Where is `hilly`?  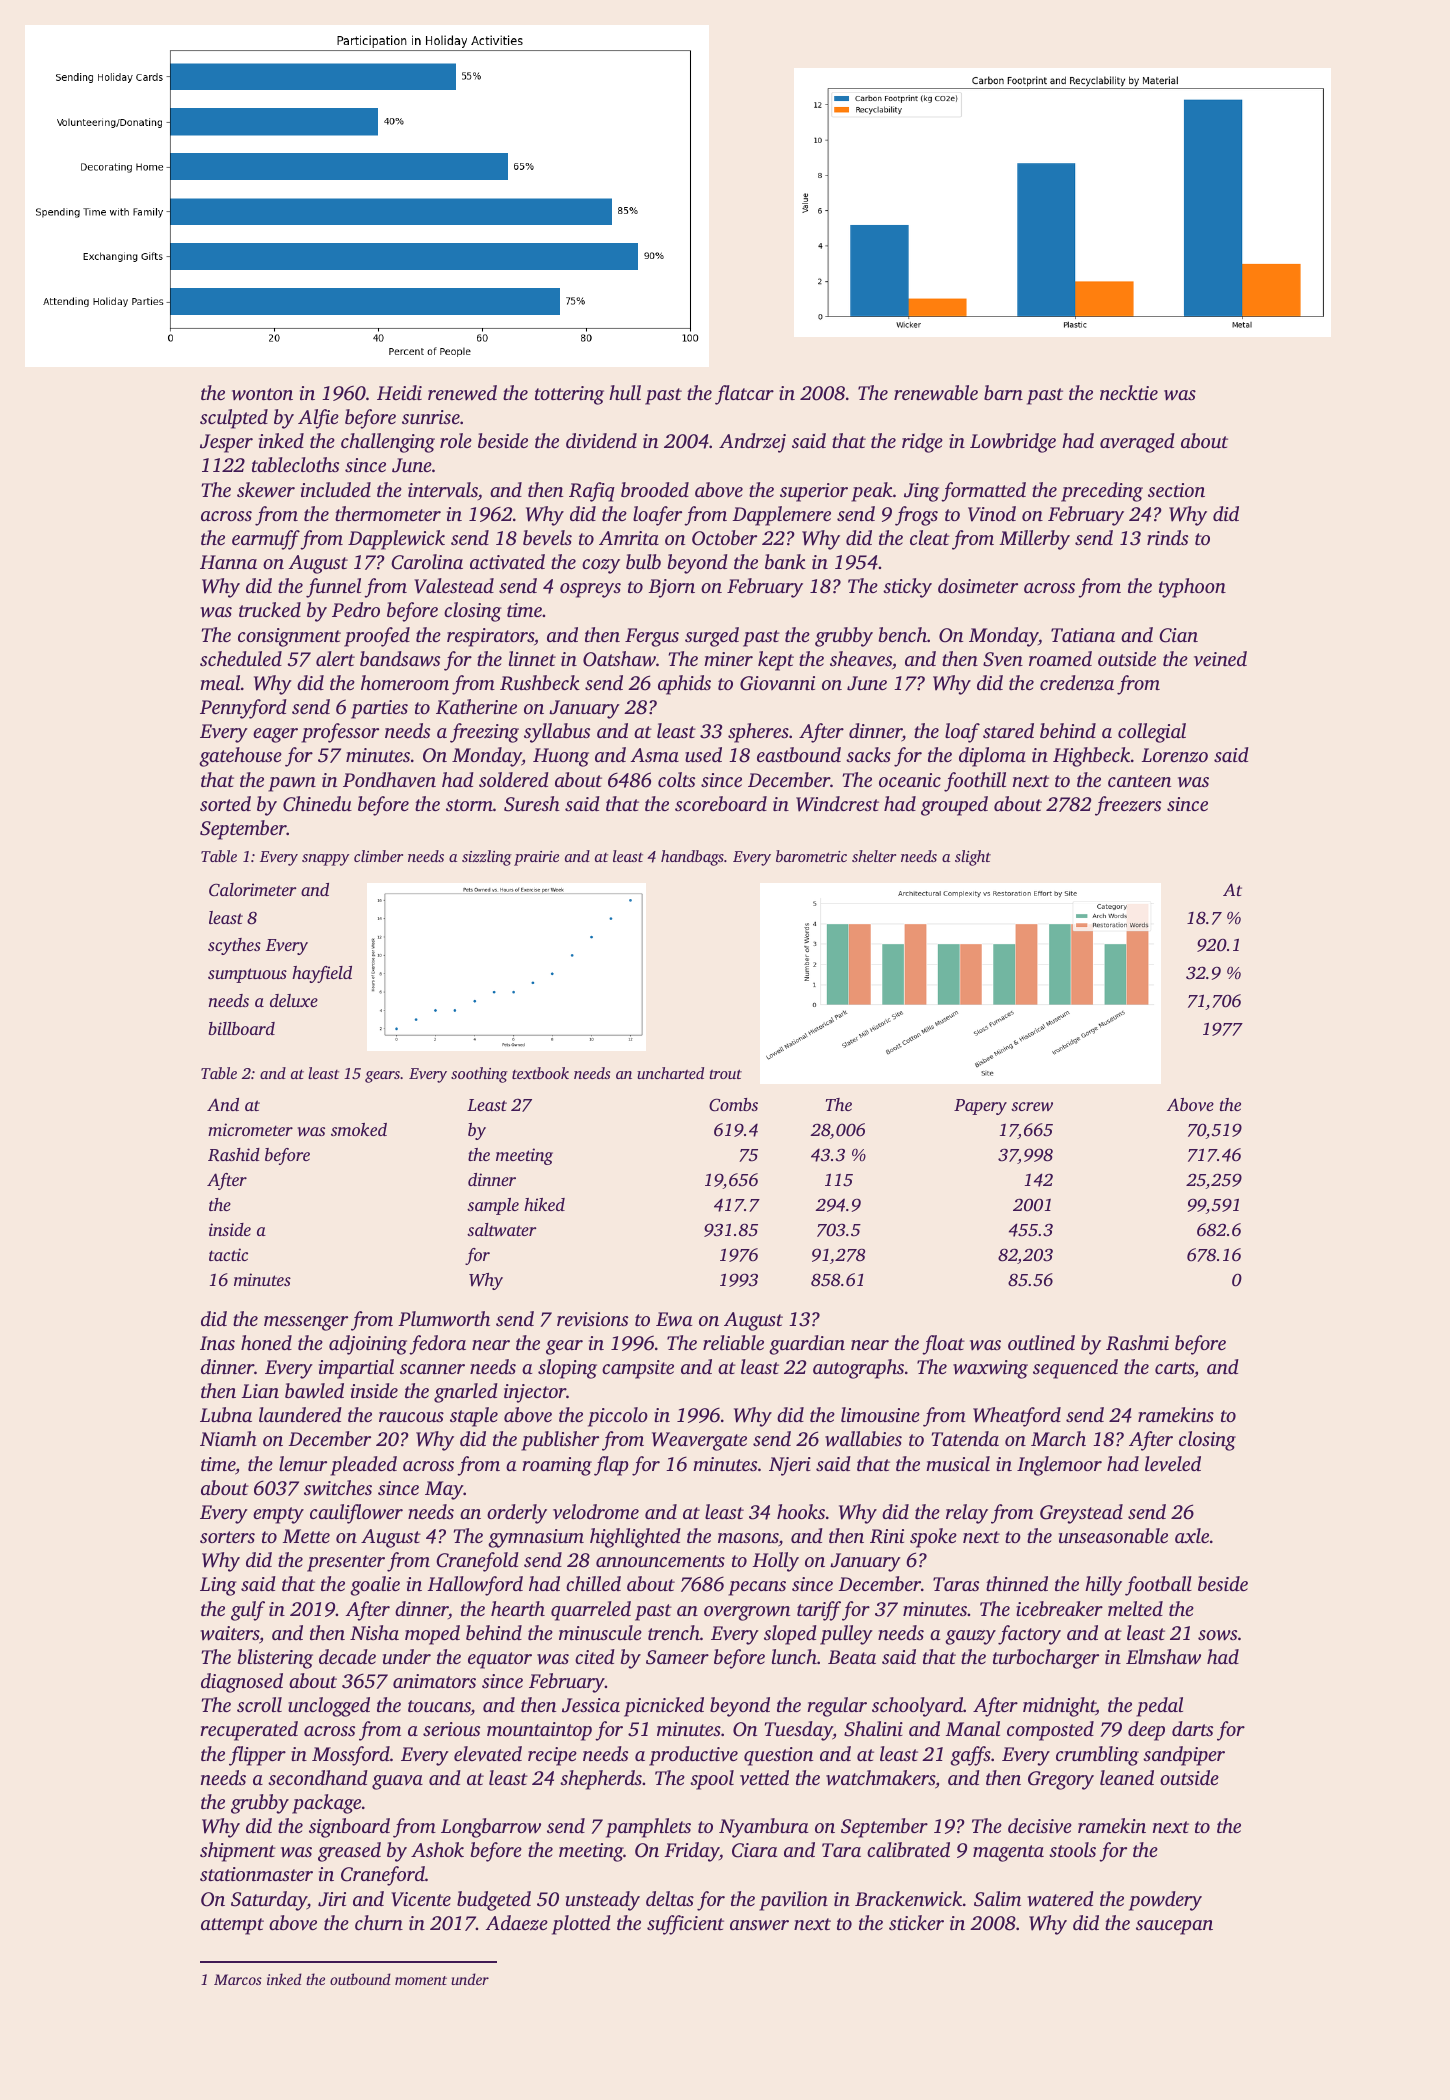 hilly is located at coordinates (1103, 1586).
